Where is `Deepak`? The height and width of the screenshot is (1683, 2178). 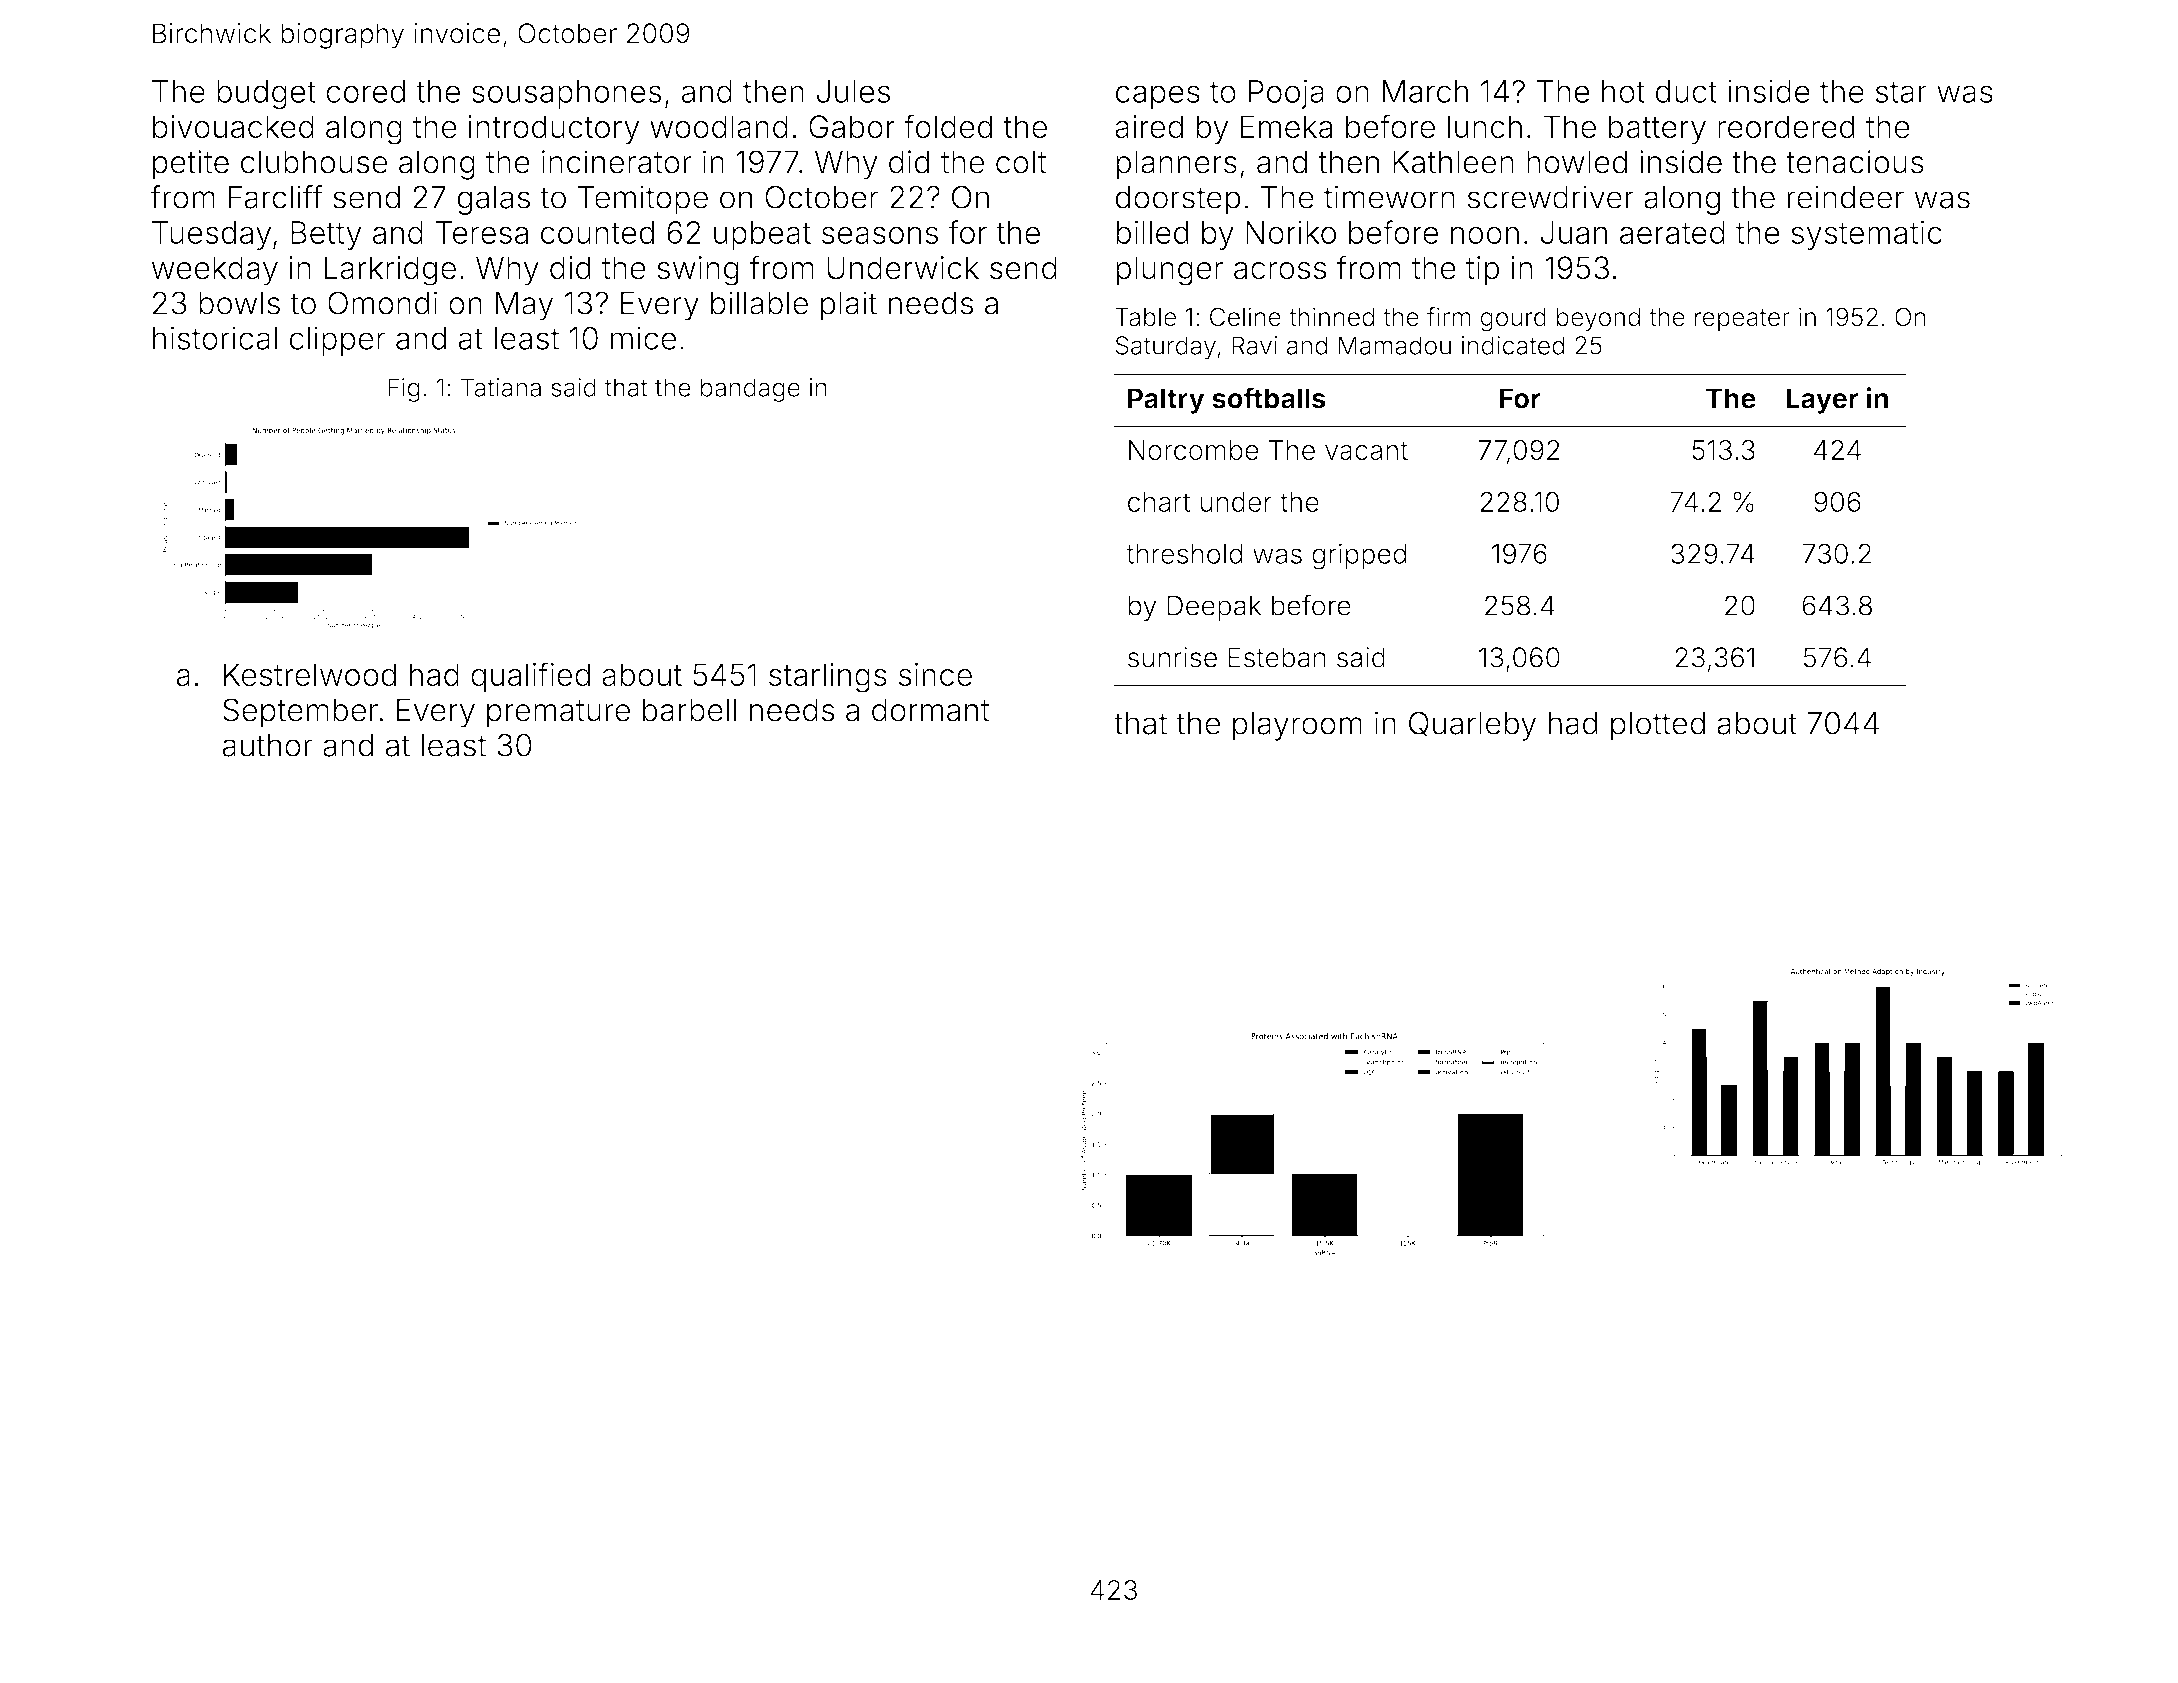 Deepak is located at coordinates (1214, 608).
